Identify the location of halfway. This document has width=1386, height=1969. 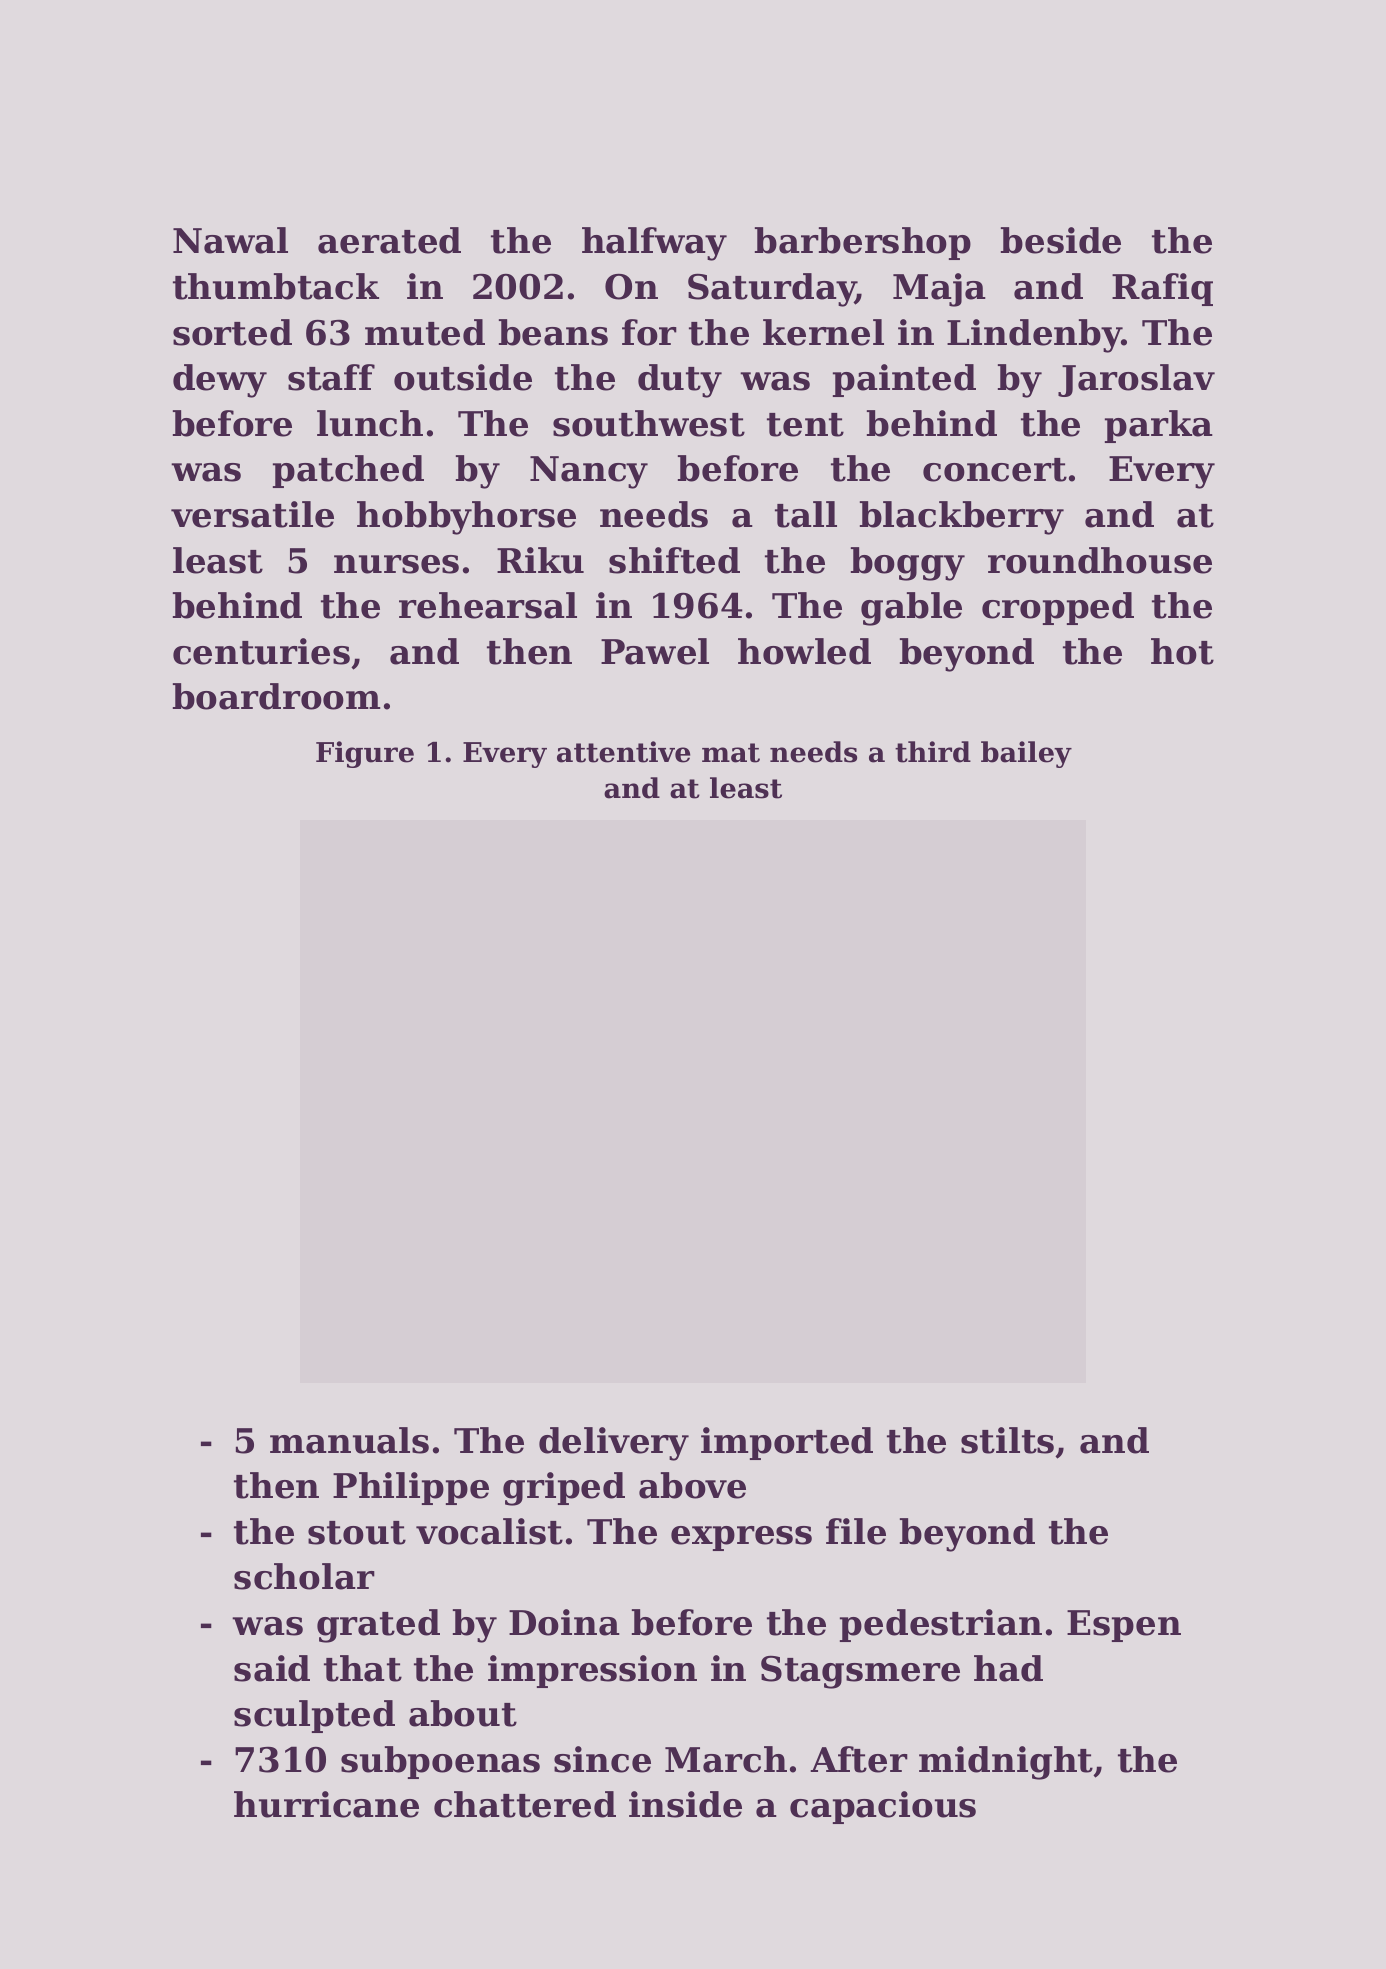
(654, 244).
